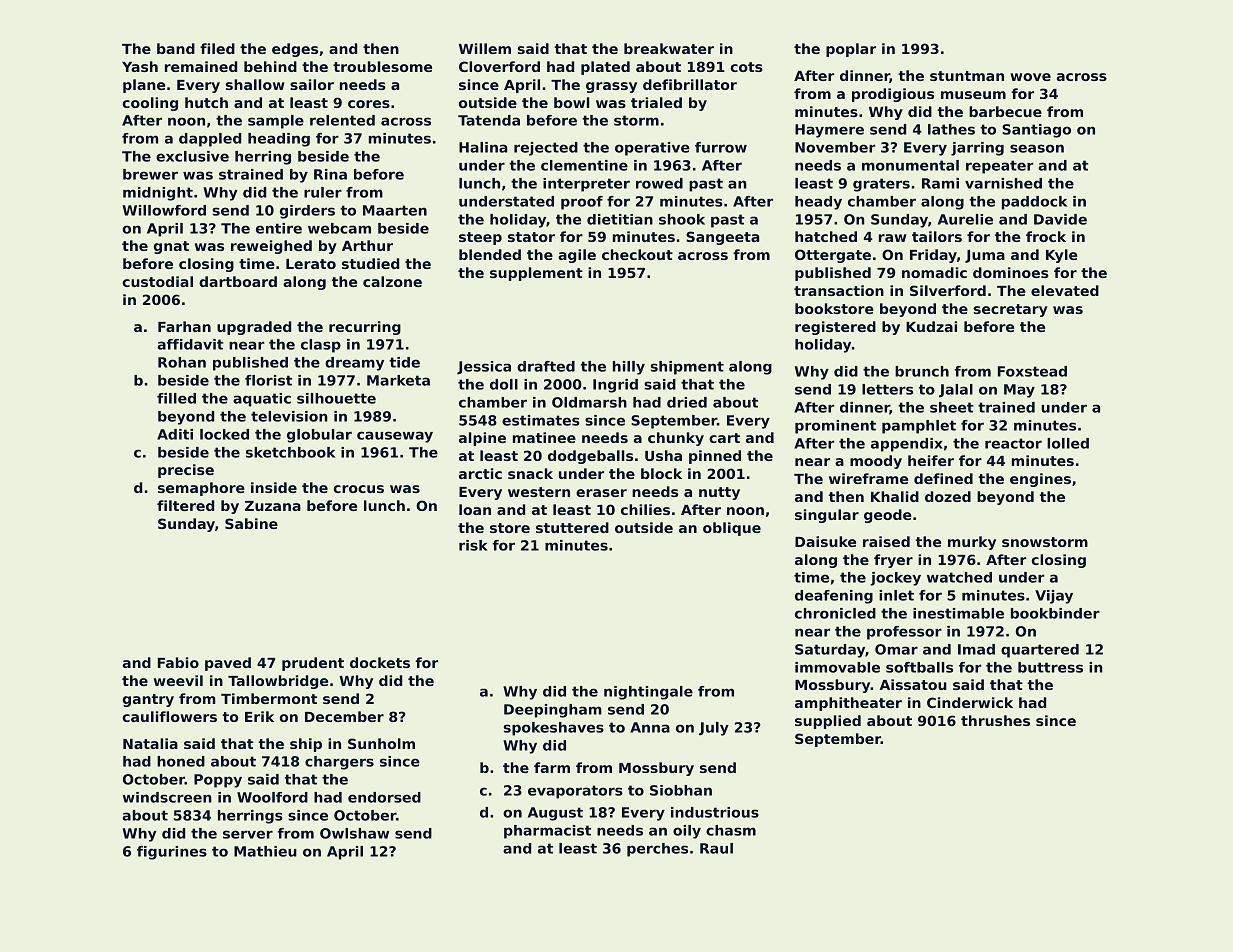  I want to click on brewer, so click(150, 174).
